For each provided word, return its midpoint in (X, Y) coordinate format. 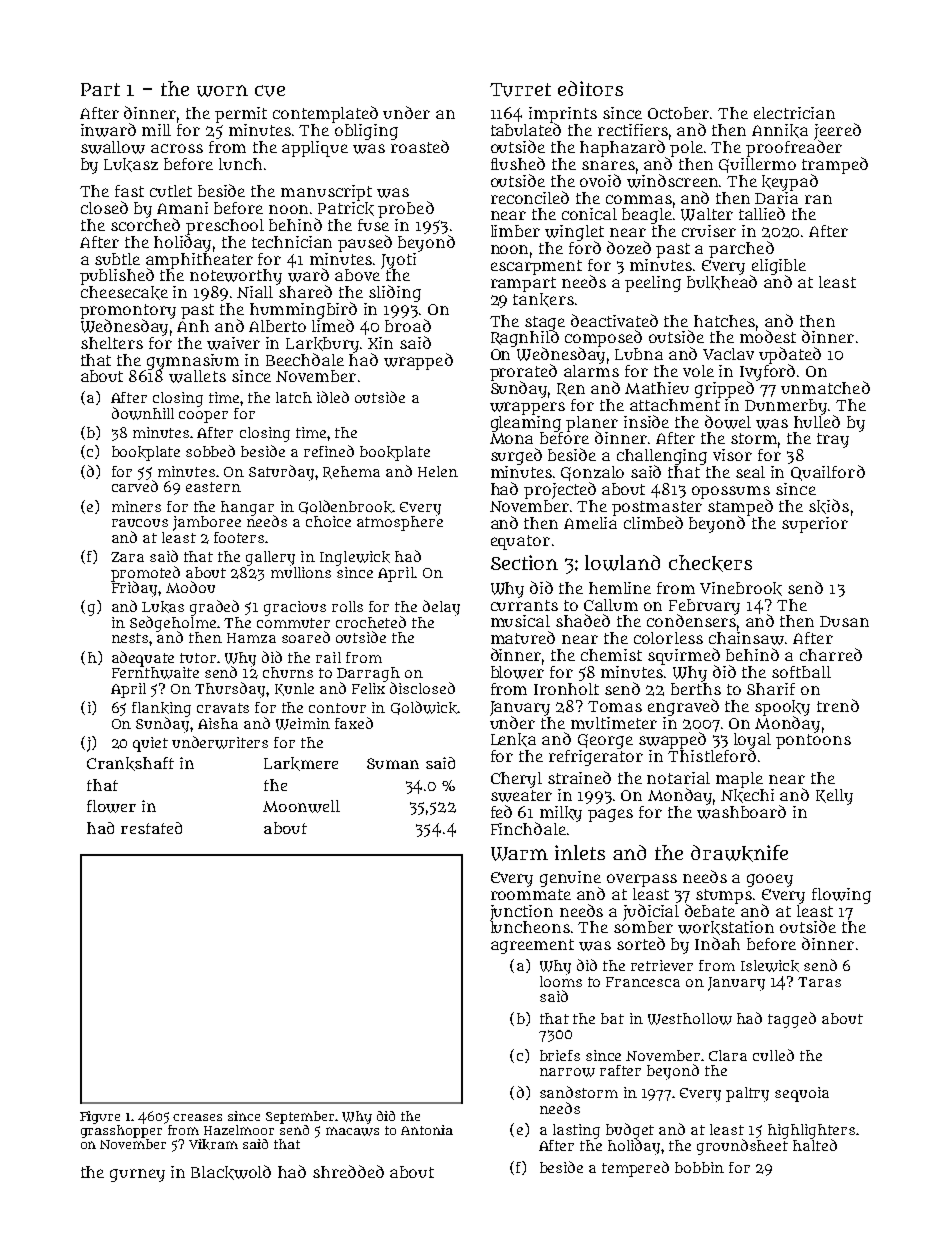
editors (590, 88)
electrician (794, 113)
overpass (642, 880)
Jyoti (398, 261)
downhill (143, 413)
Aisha (218, 723)
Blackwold (231, 1172)
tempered (635, 1169)
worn (222, 91)
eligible (779, 267)
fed (501, 811)
